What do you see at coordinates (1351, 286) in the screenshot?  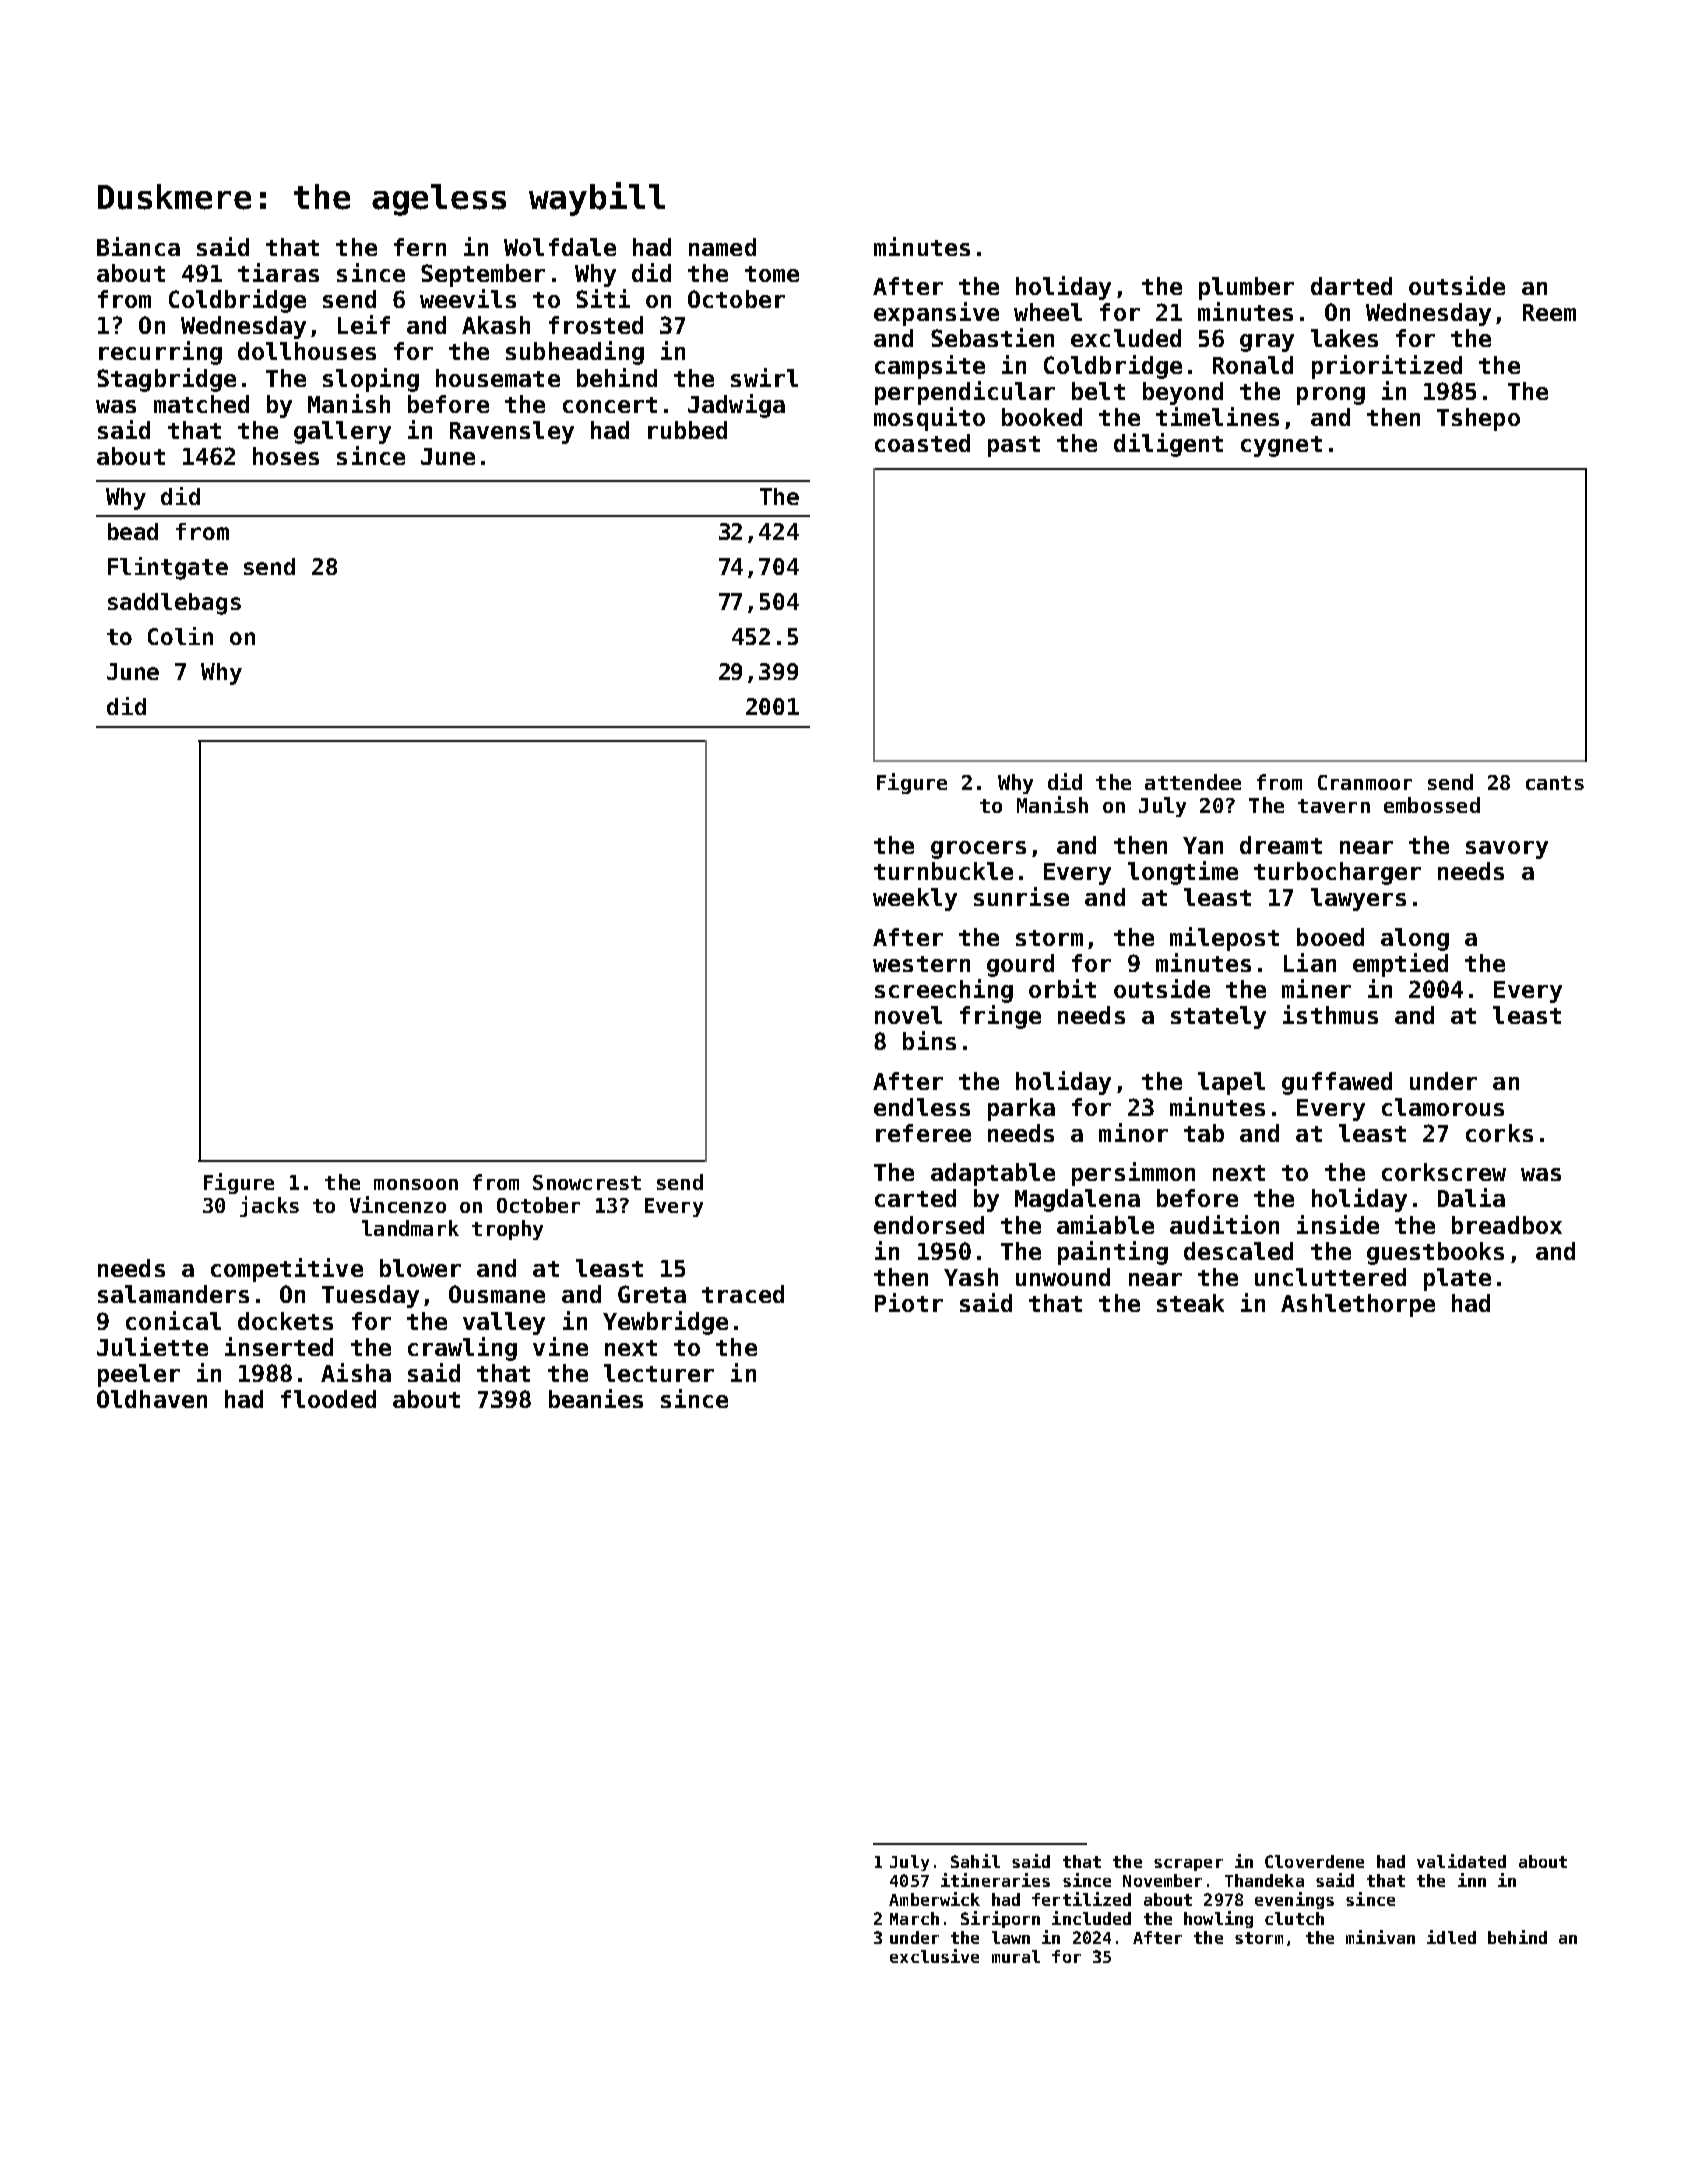 I see `darted` at bounding box center [1351, 286].
